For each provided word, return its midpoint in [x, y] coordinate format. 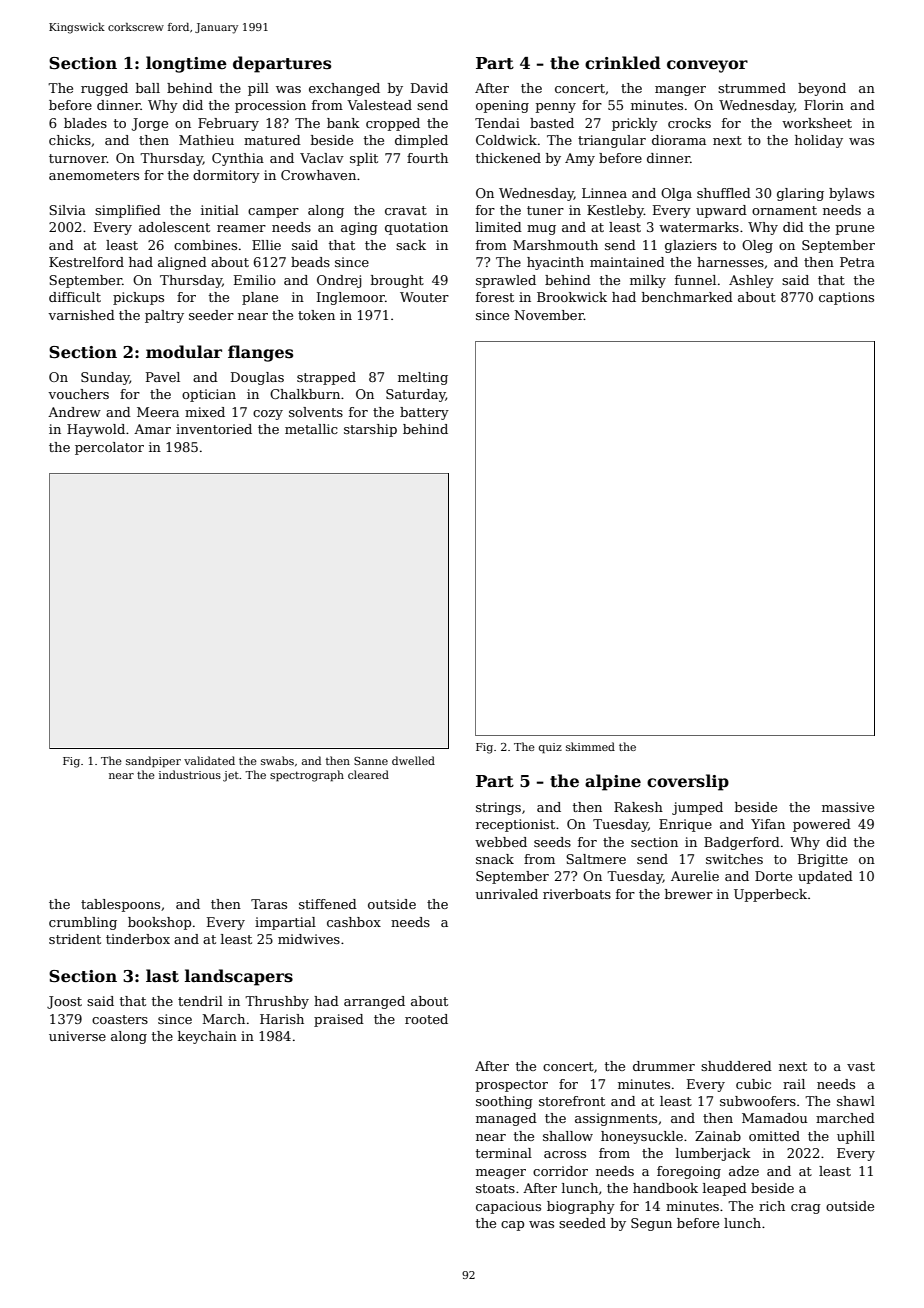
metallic [311, 429]
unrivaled [507, 894]
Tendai [497, 123]
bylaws [851, 194]
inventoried [214, 429]
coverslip [688, 782]
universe [77, 1036]
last [162, 976]
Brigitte [823, 860]
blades [85, 123]
